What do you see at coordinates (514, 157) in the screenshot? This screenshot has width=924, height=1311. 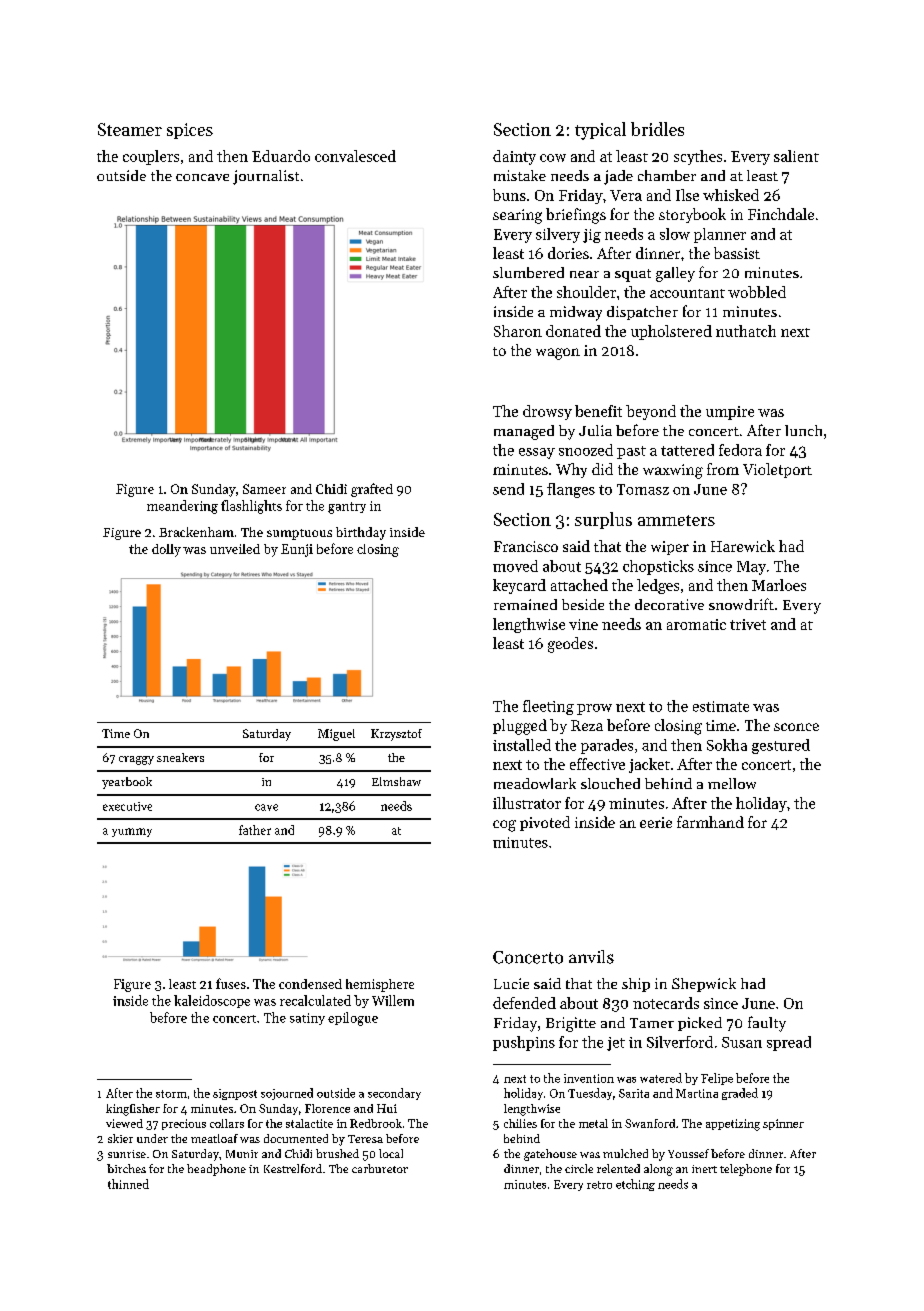 I see `dainty` at bounding box center [514, 157].
